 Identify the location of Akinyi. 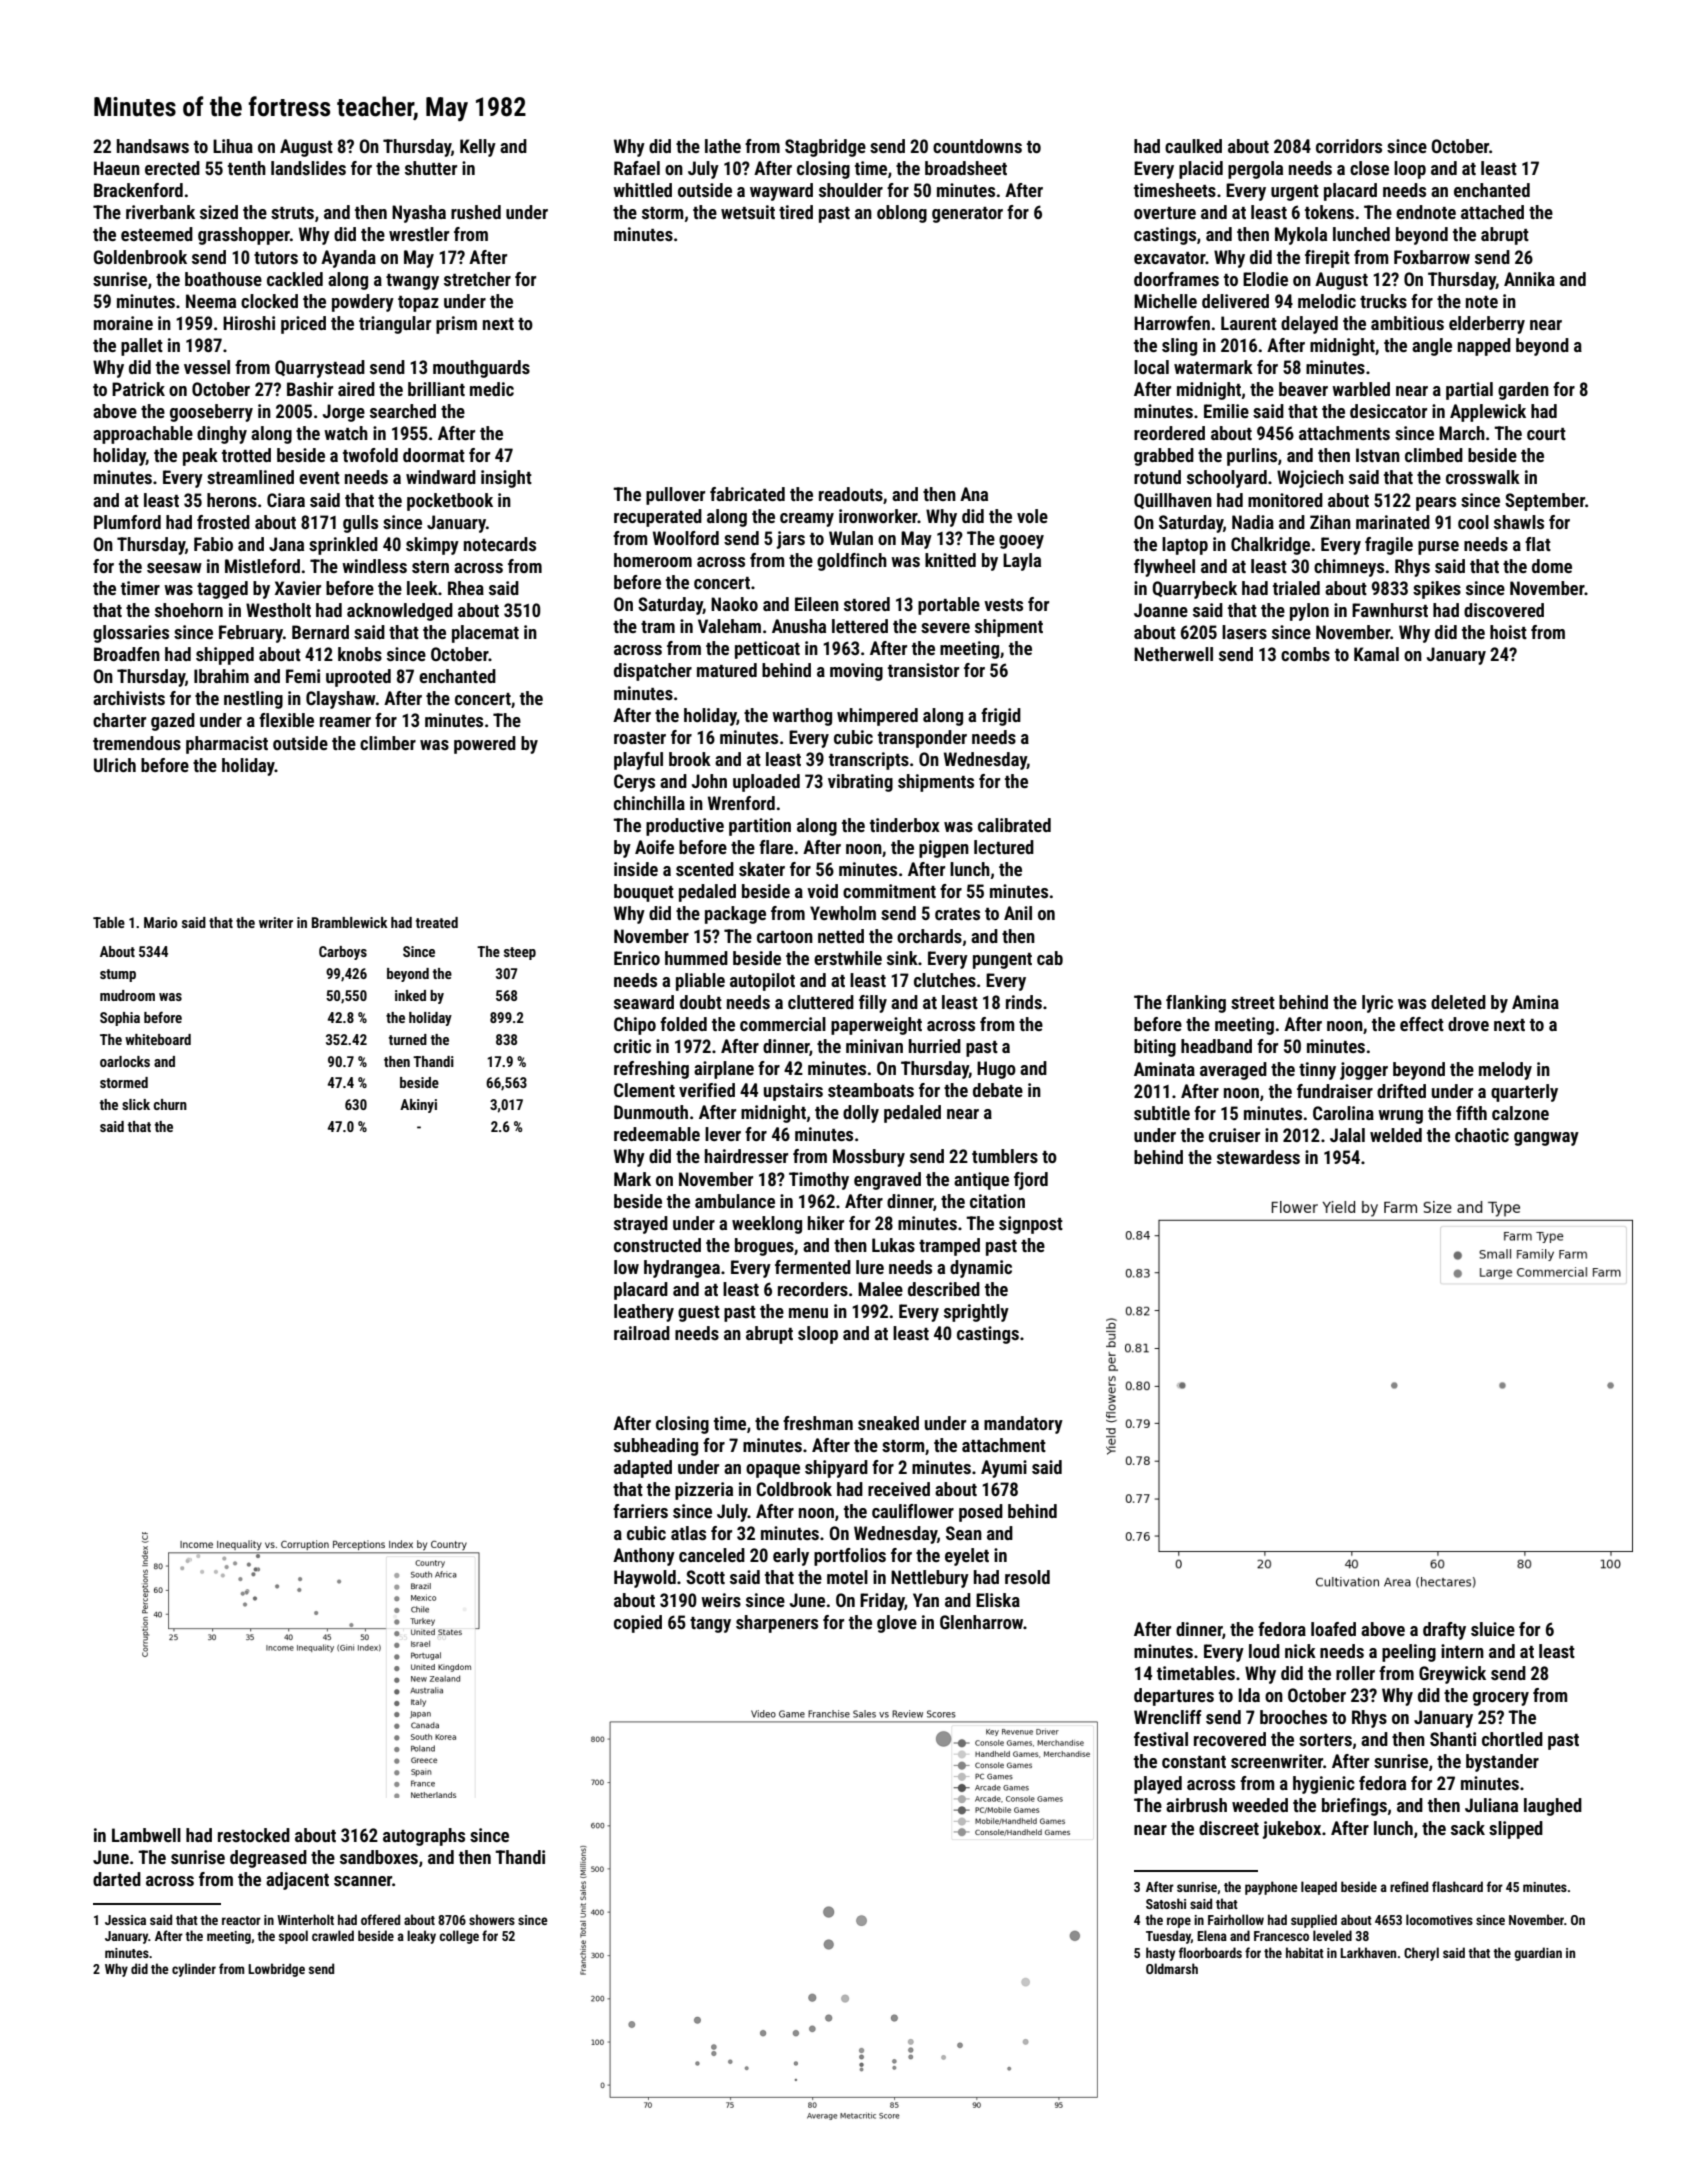
(418, 1106).
